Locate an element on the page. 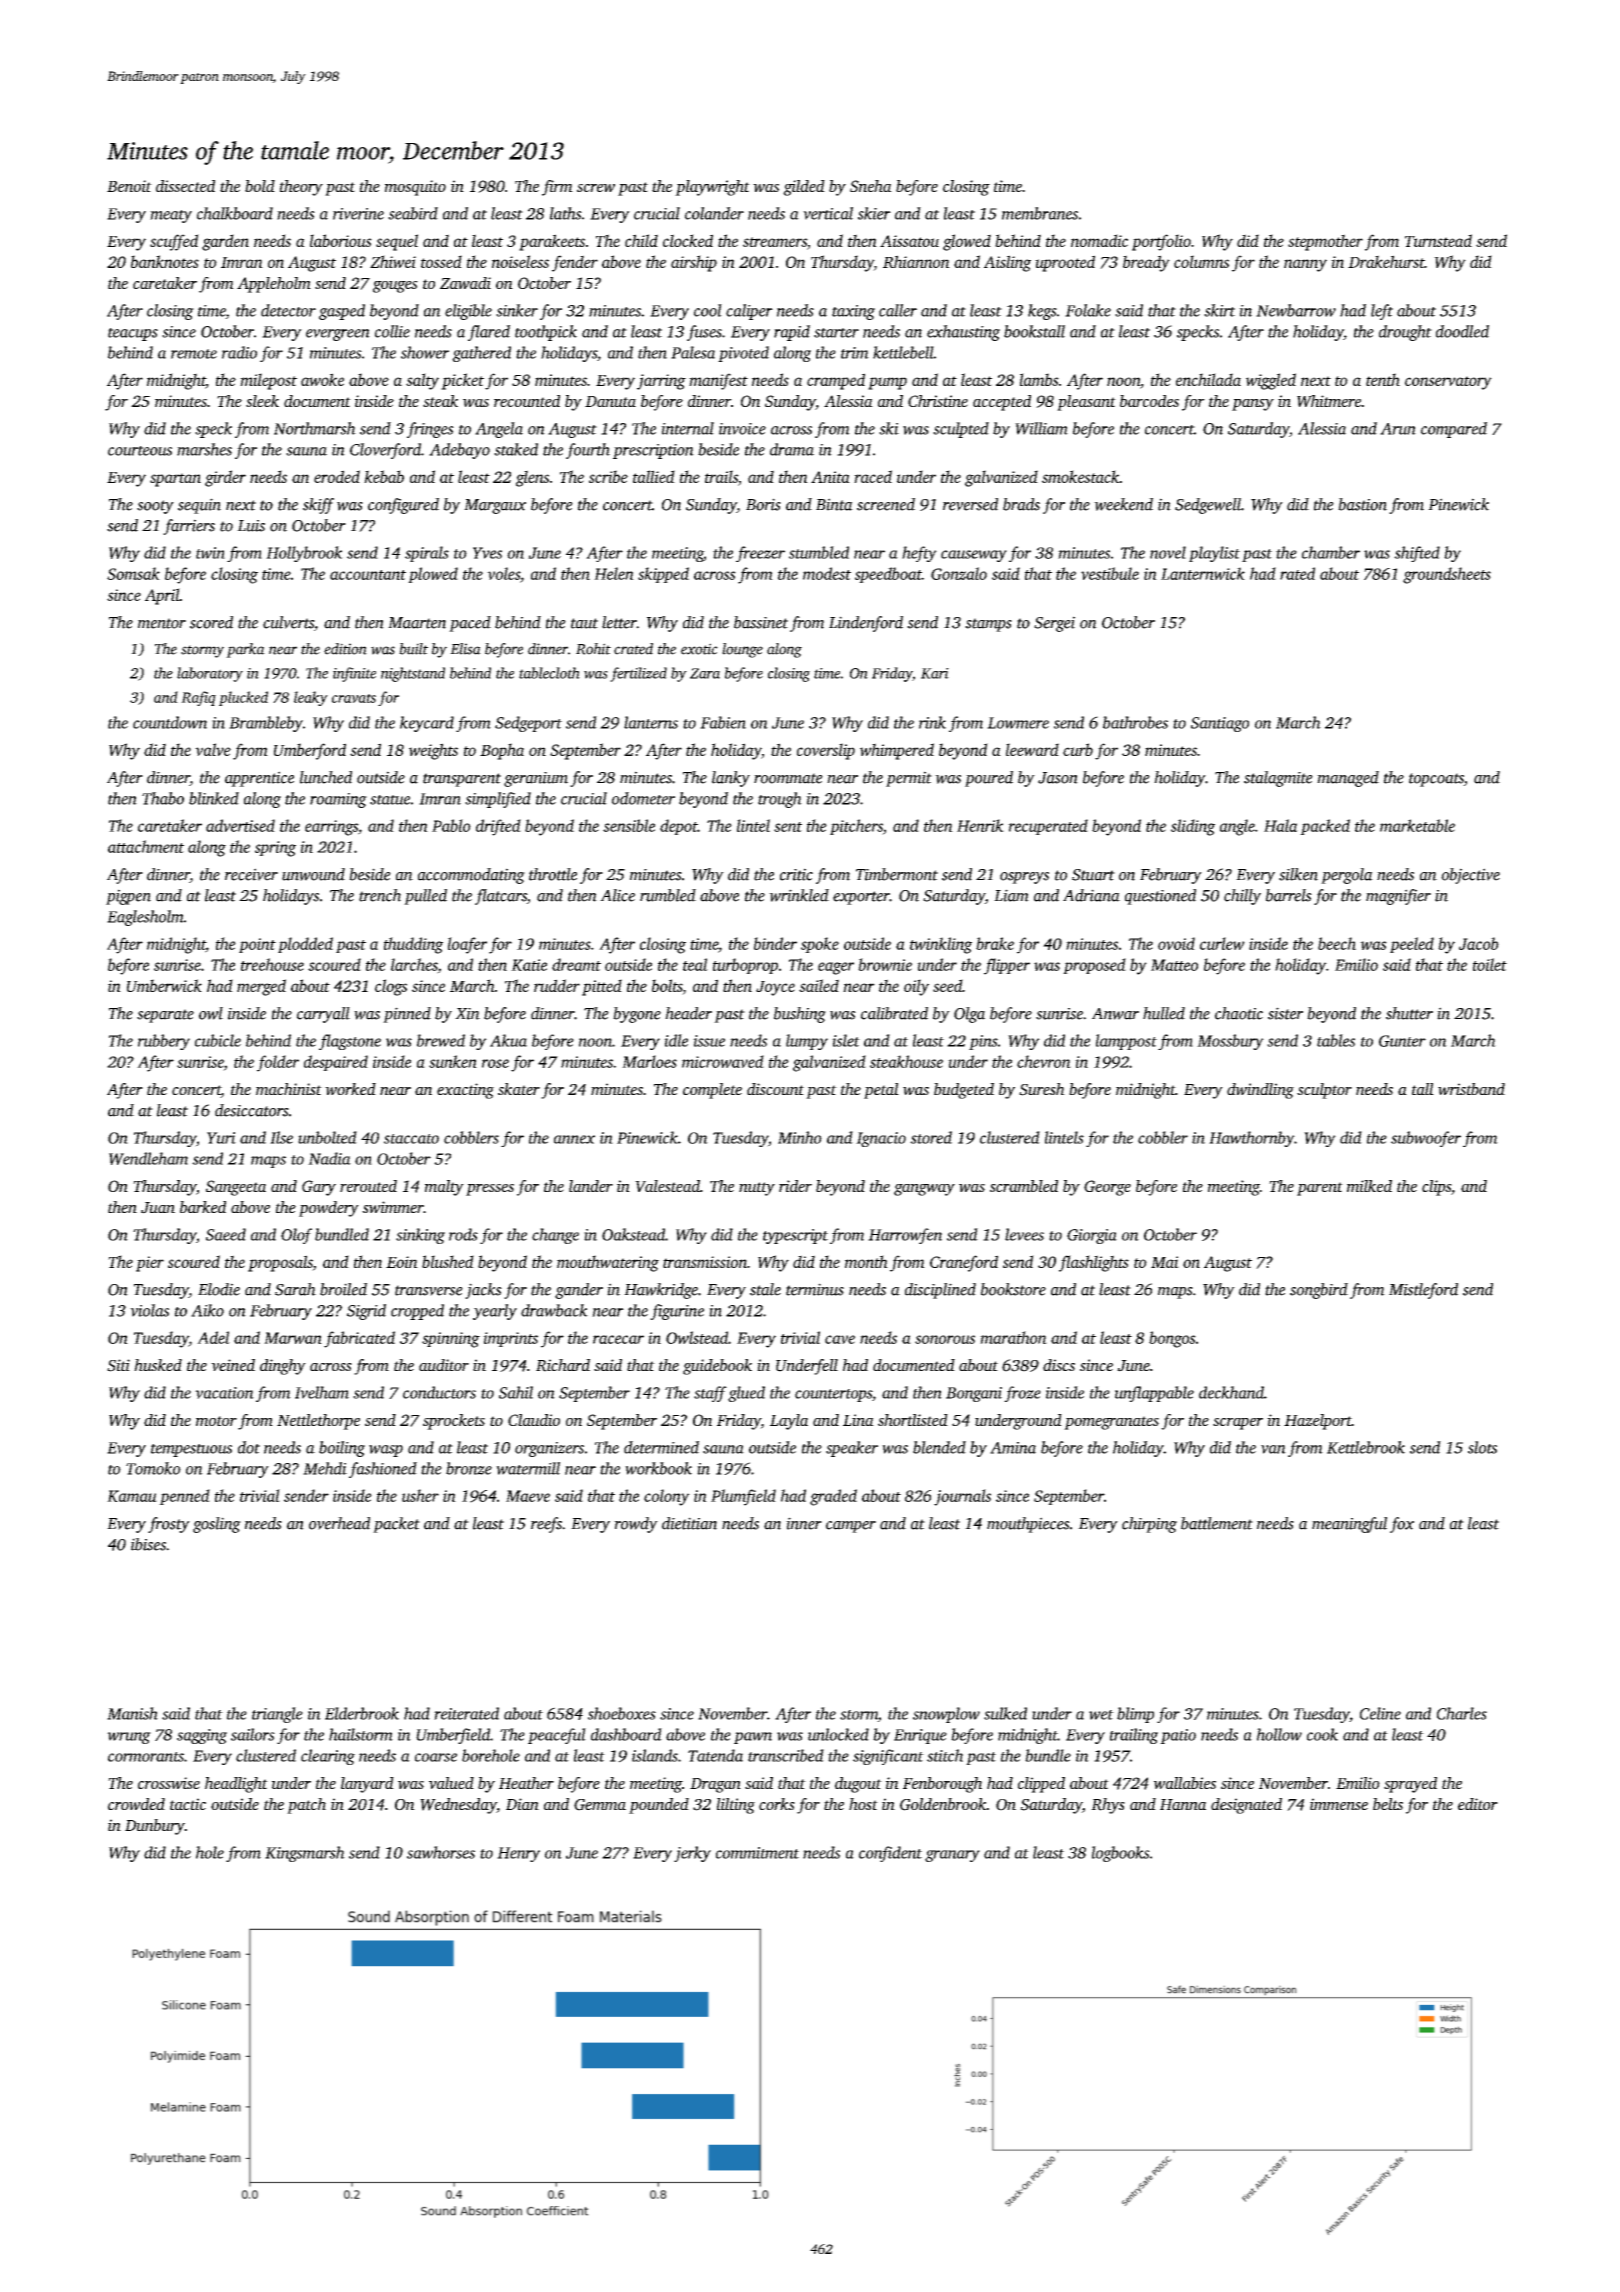 This page has height=2292, width=1620. Angela is located at coordinates (499, 430).
